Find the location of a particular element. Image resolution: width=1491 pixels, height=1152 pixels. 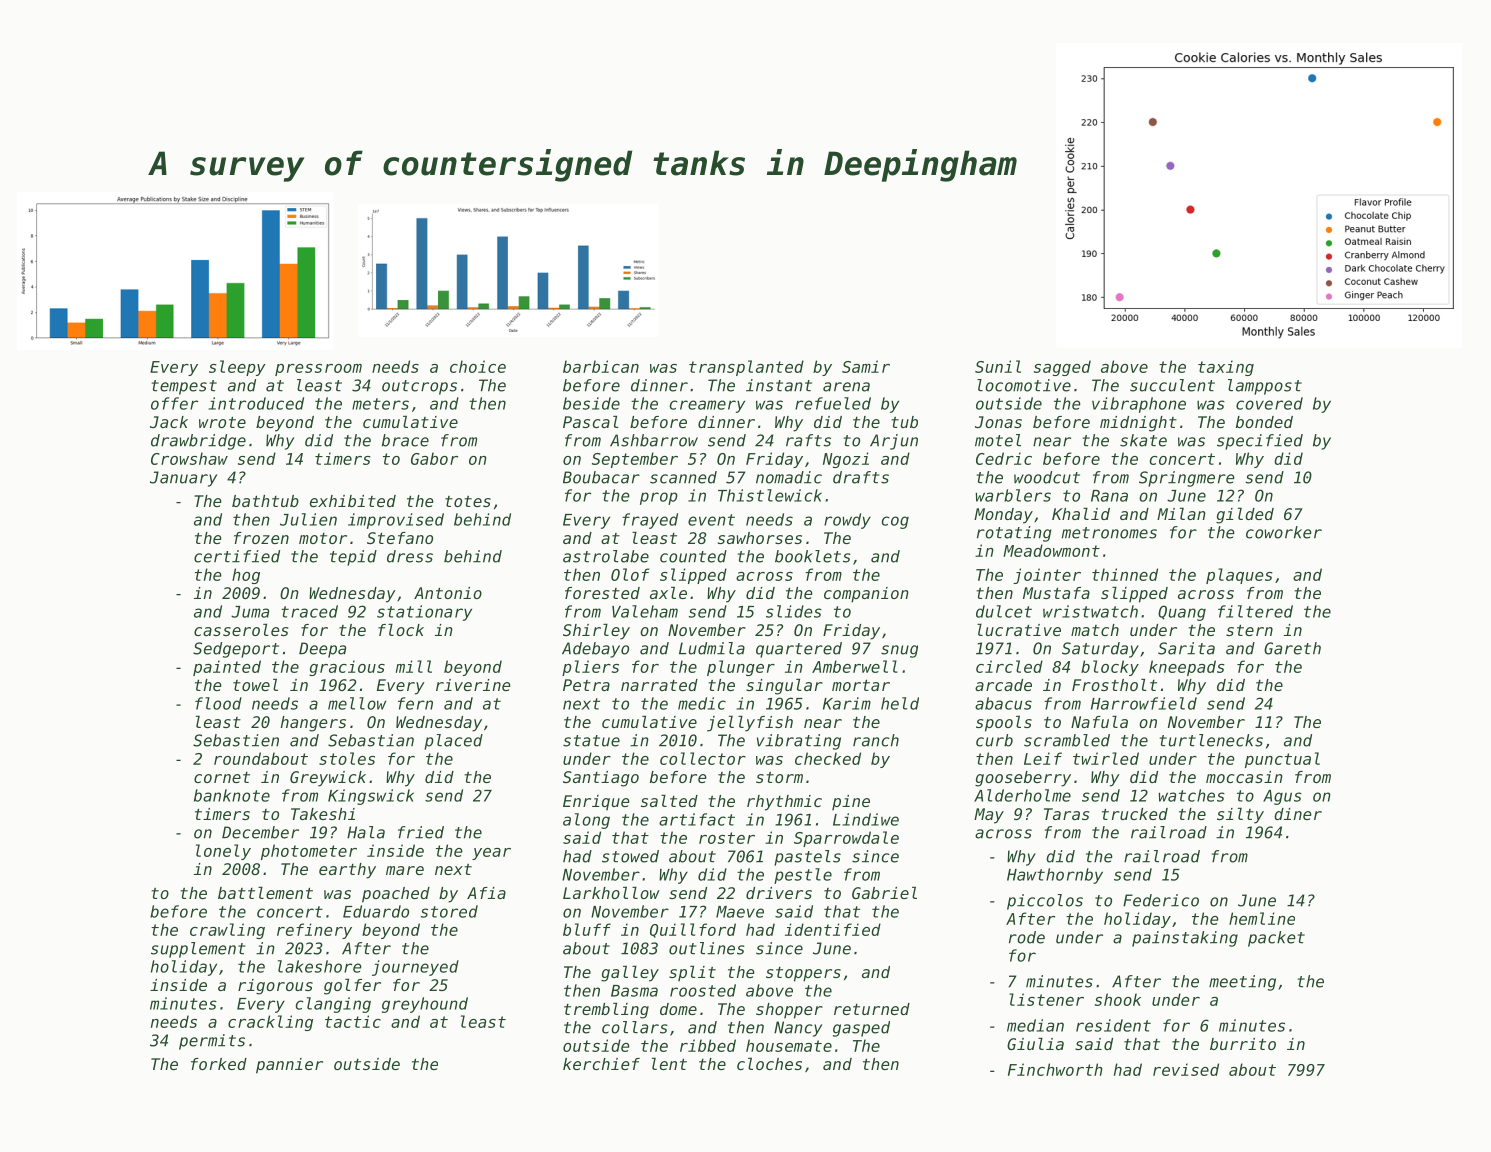

pannier is located at coordinates (289, 1066).
